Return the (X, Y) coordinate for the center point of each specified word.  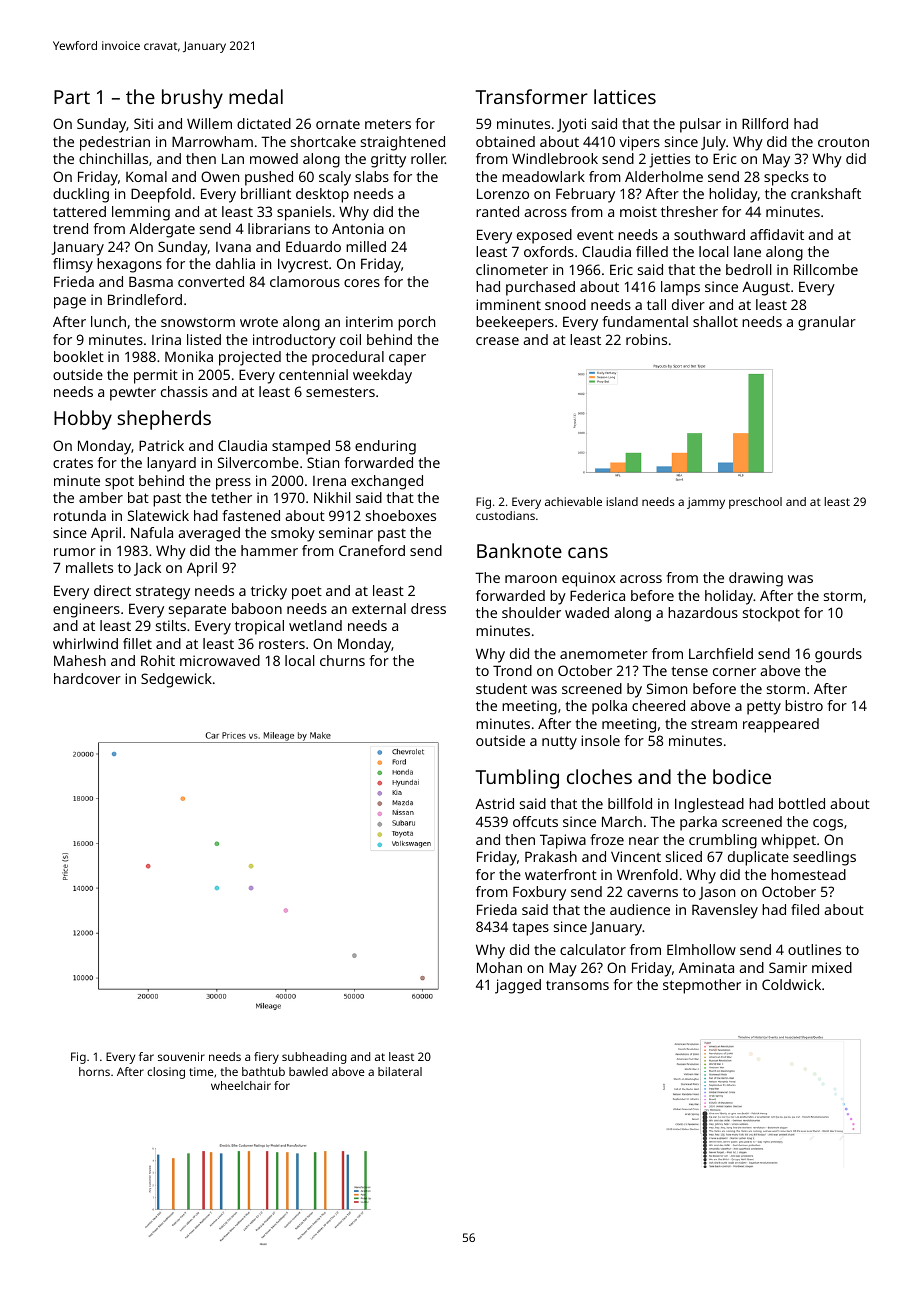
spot (119, 483)
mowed (274, 158)
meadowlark (543, 176)
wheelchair (241, 1085)
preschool (755, 503)
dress (428, 608)
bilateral (400, 1071)
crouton (843, 142)
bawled (308, 1071)
